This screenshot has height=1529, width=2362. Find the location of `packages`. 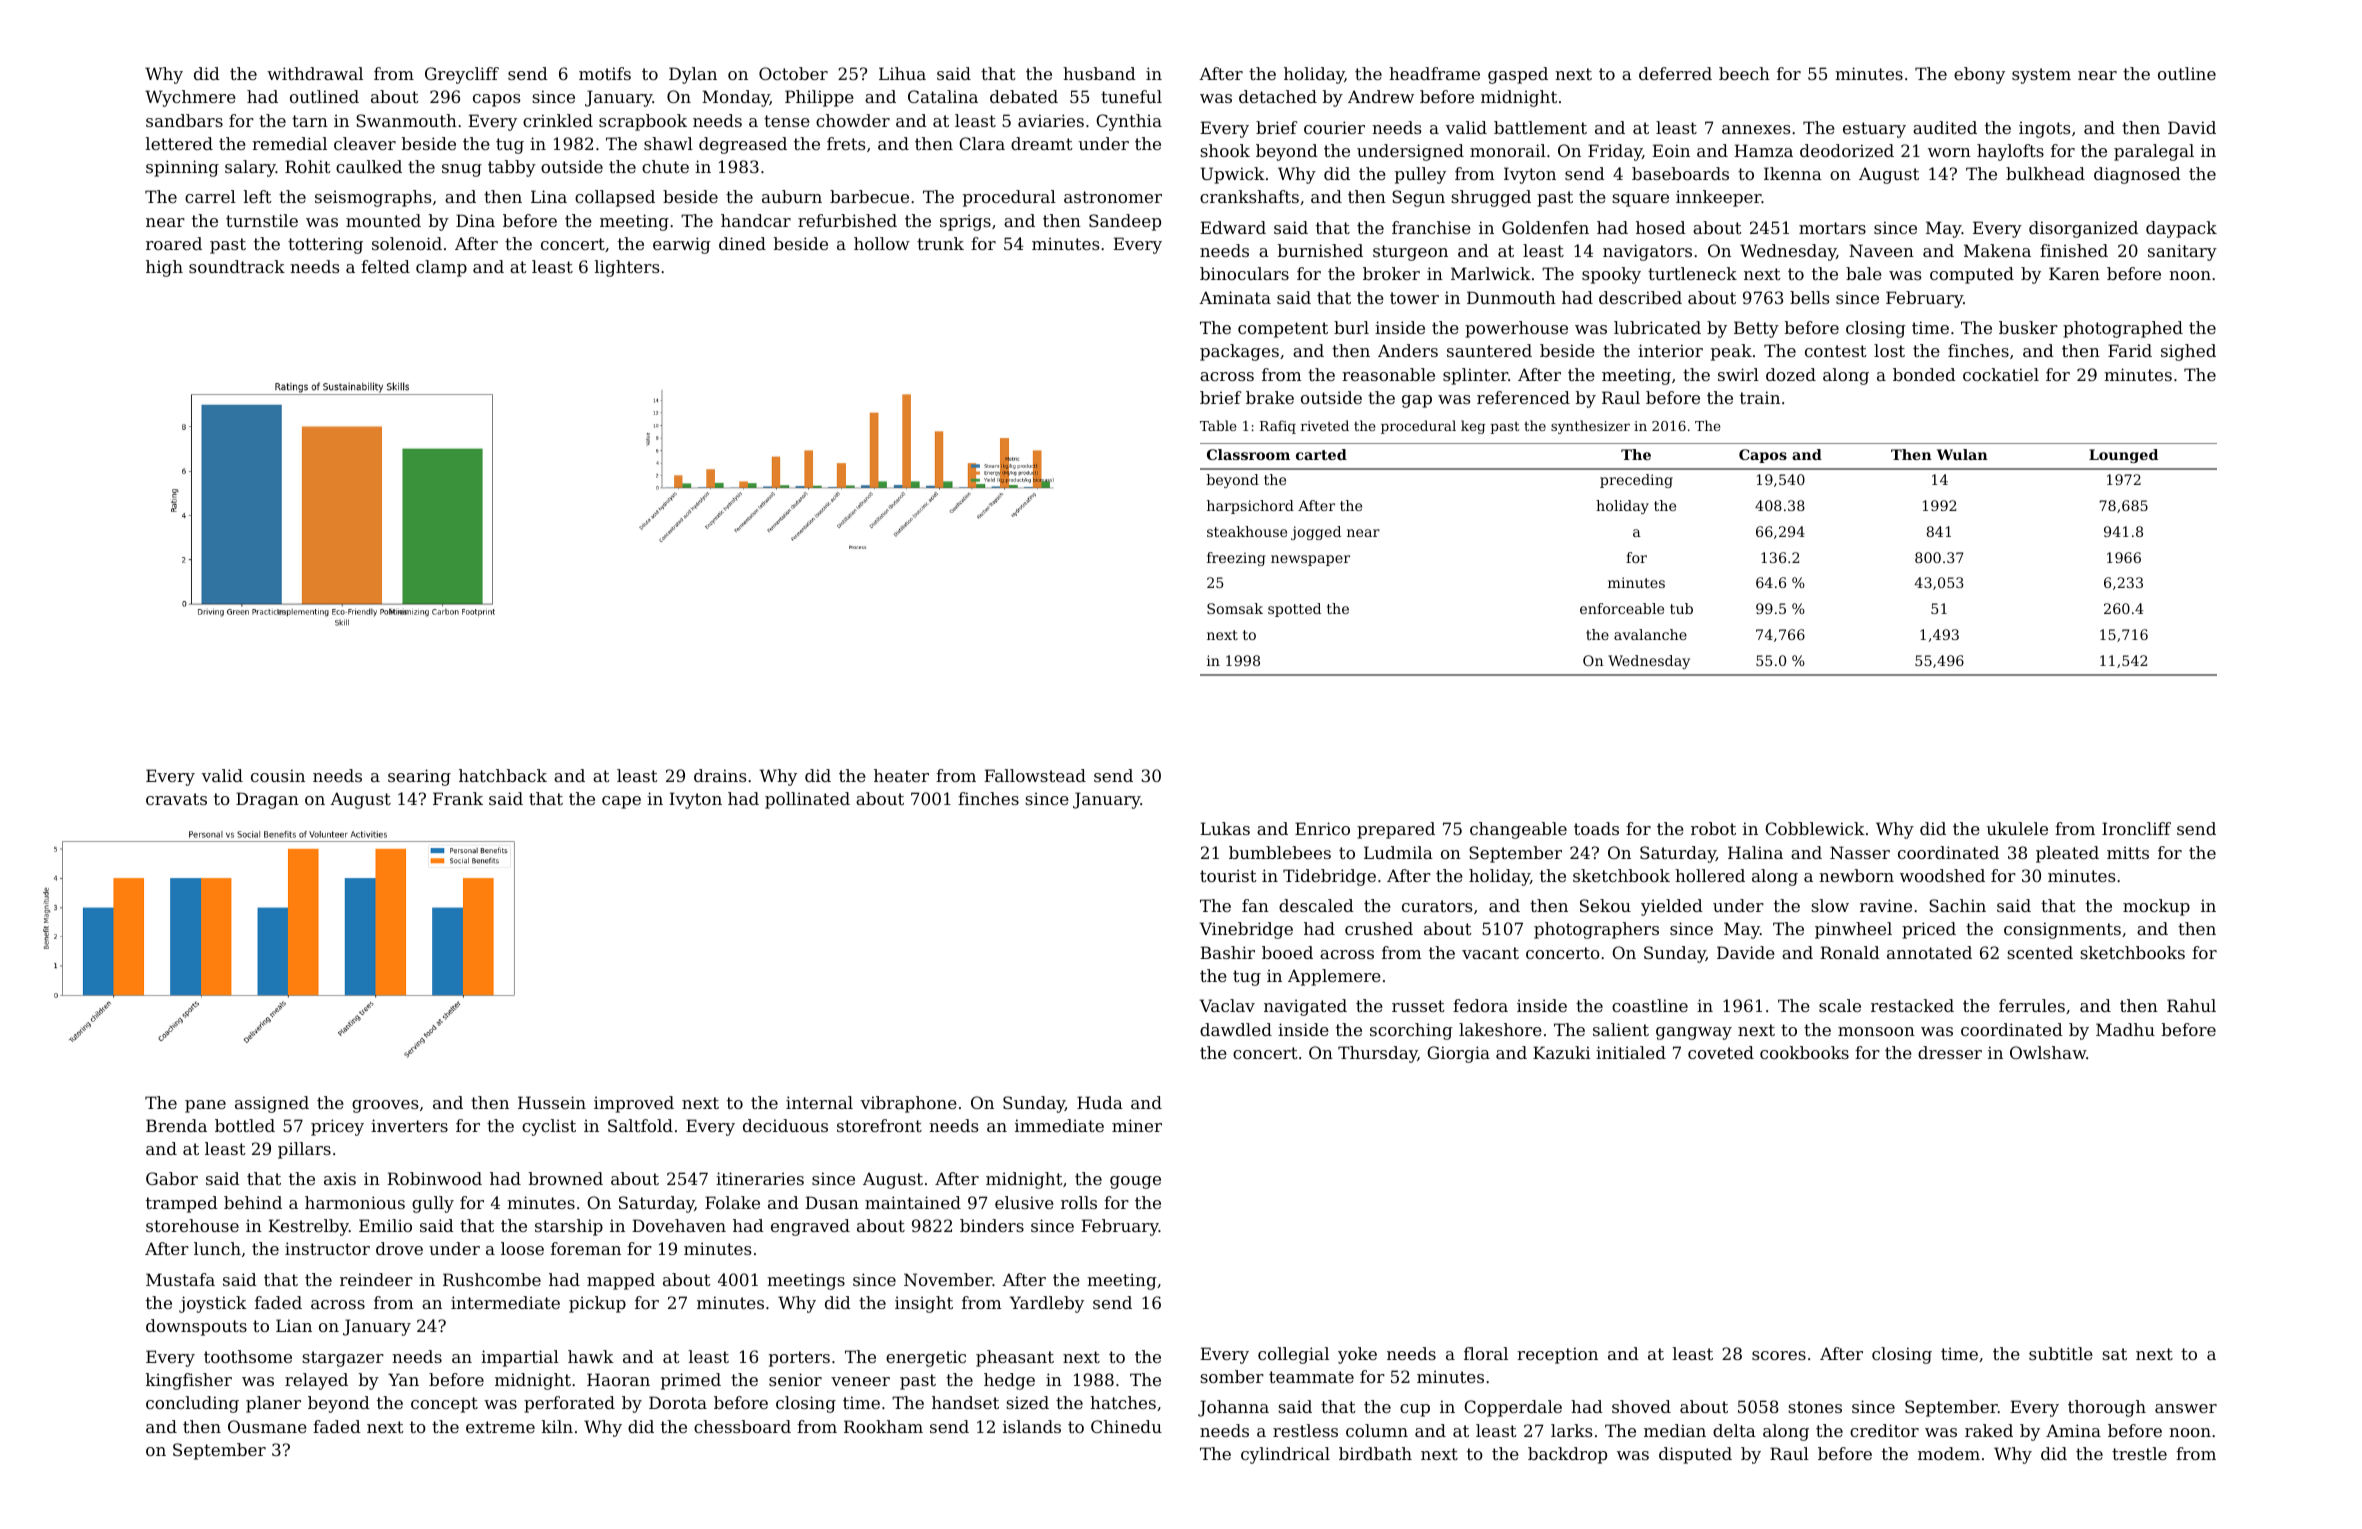

packages is located at coordinates (1239, 352).
